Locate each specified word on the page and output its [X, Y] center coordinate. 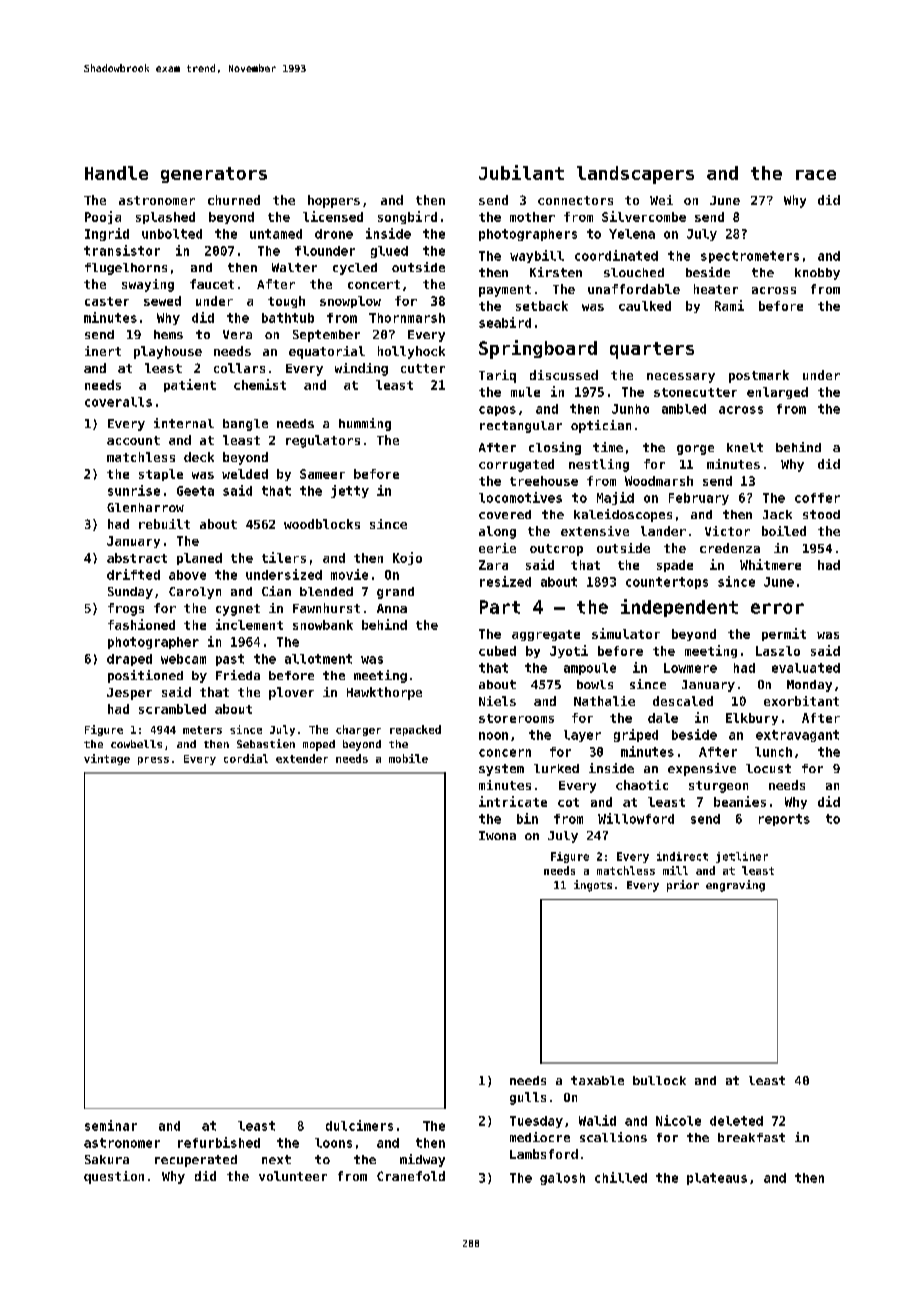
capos [497, 411]
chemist [260, 384]
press [153, 761]
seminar [111, 1125]
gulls [528, 1098]
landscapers [635, 175]
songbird [407, 217]
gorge [695, 450]
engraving [735, 886]
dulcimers [359, 1125]
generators [214, 175]
